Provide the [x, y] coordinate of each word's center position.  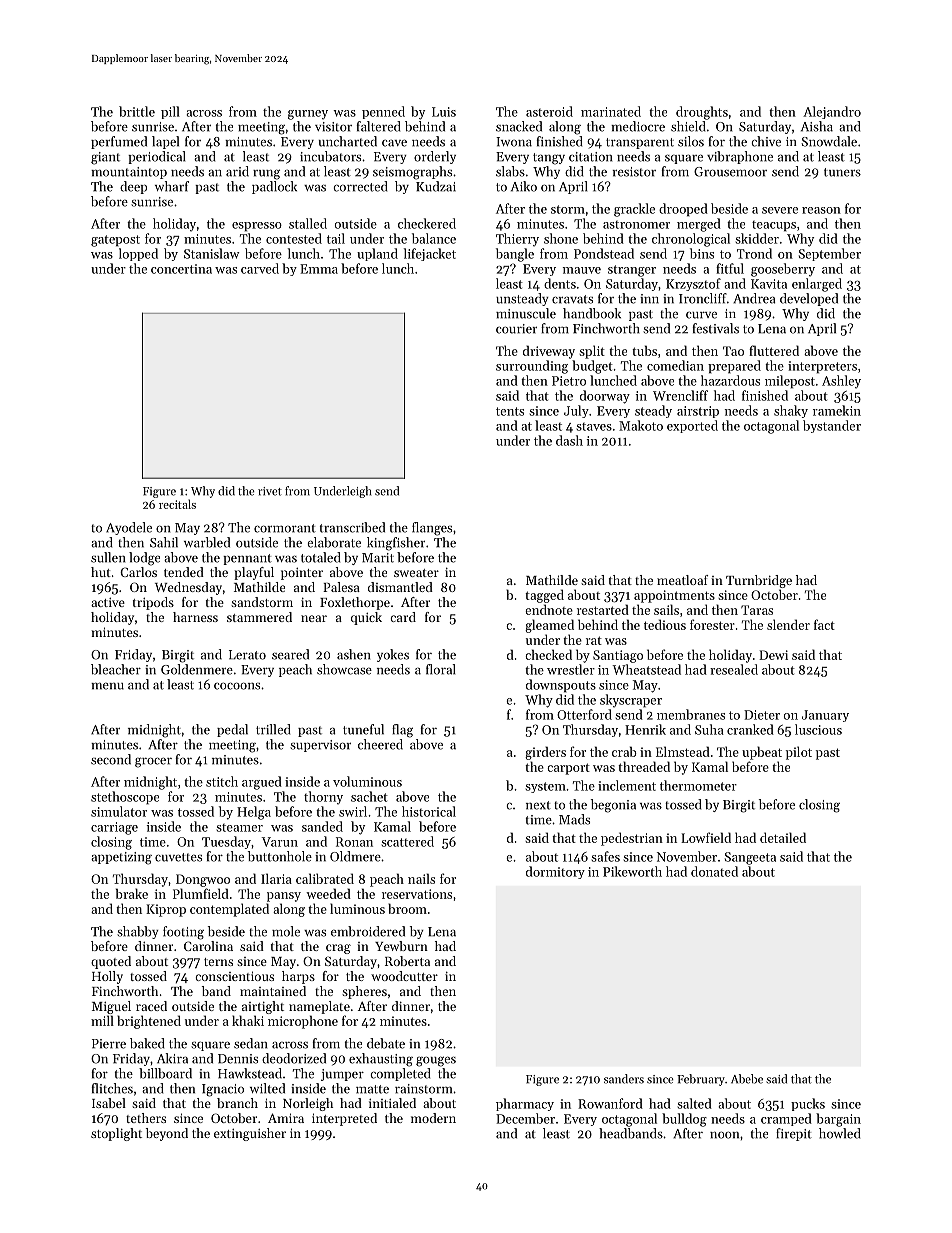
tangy [549, 159]
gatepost [115, 241]
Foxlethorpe [355, 603]
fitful [730, 268]
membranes [691, 714]
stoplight [116, 1134]
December [525, 1118]
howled [840, 1133]
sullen [108, 557]
